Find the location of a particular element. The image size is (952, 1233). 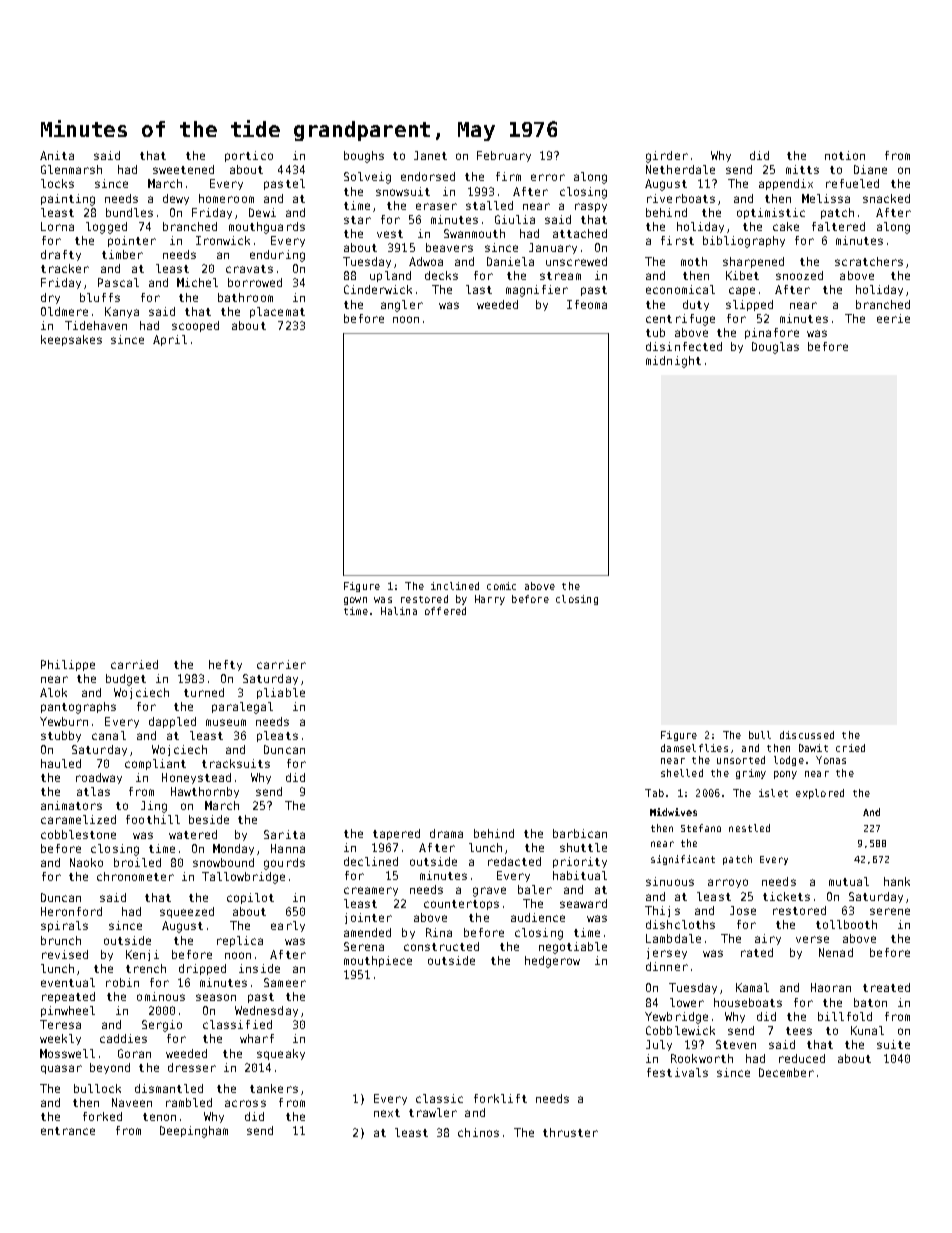

gown is located at coordinates (355, 601).
